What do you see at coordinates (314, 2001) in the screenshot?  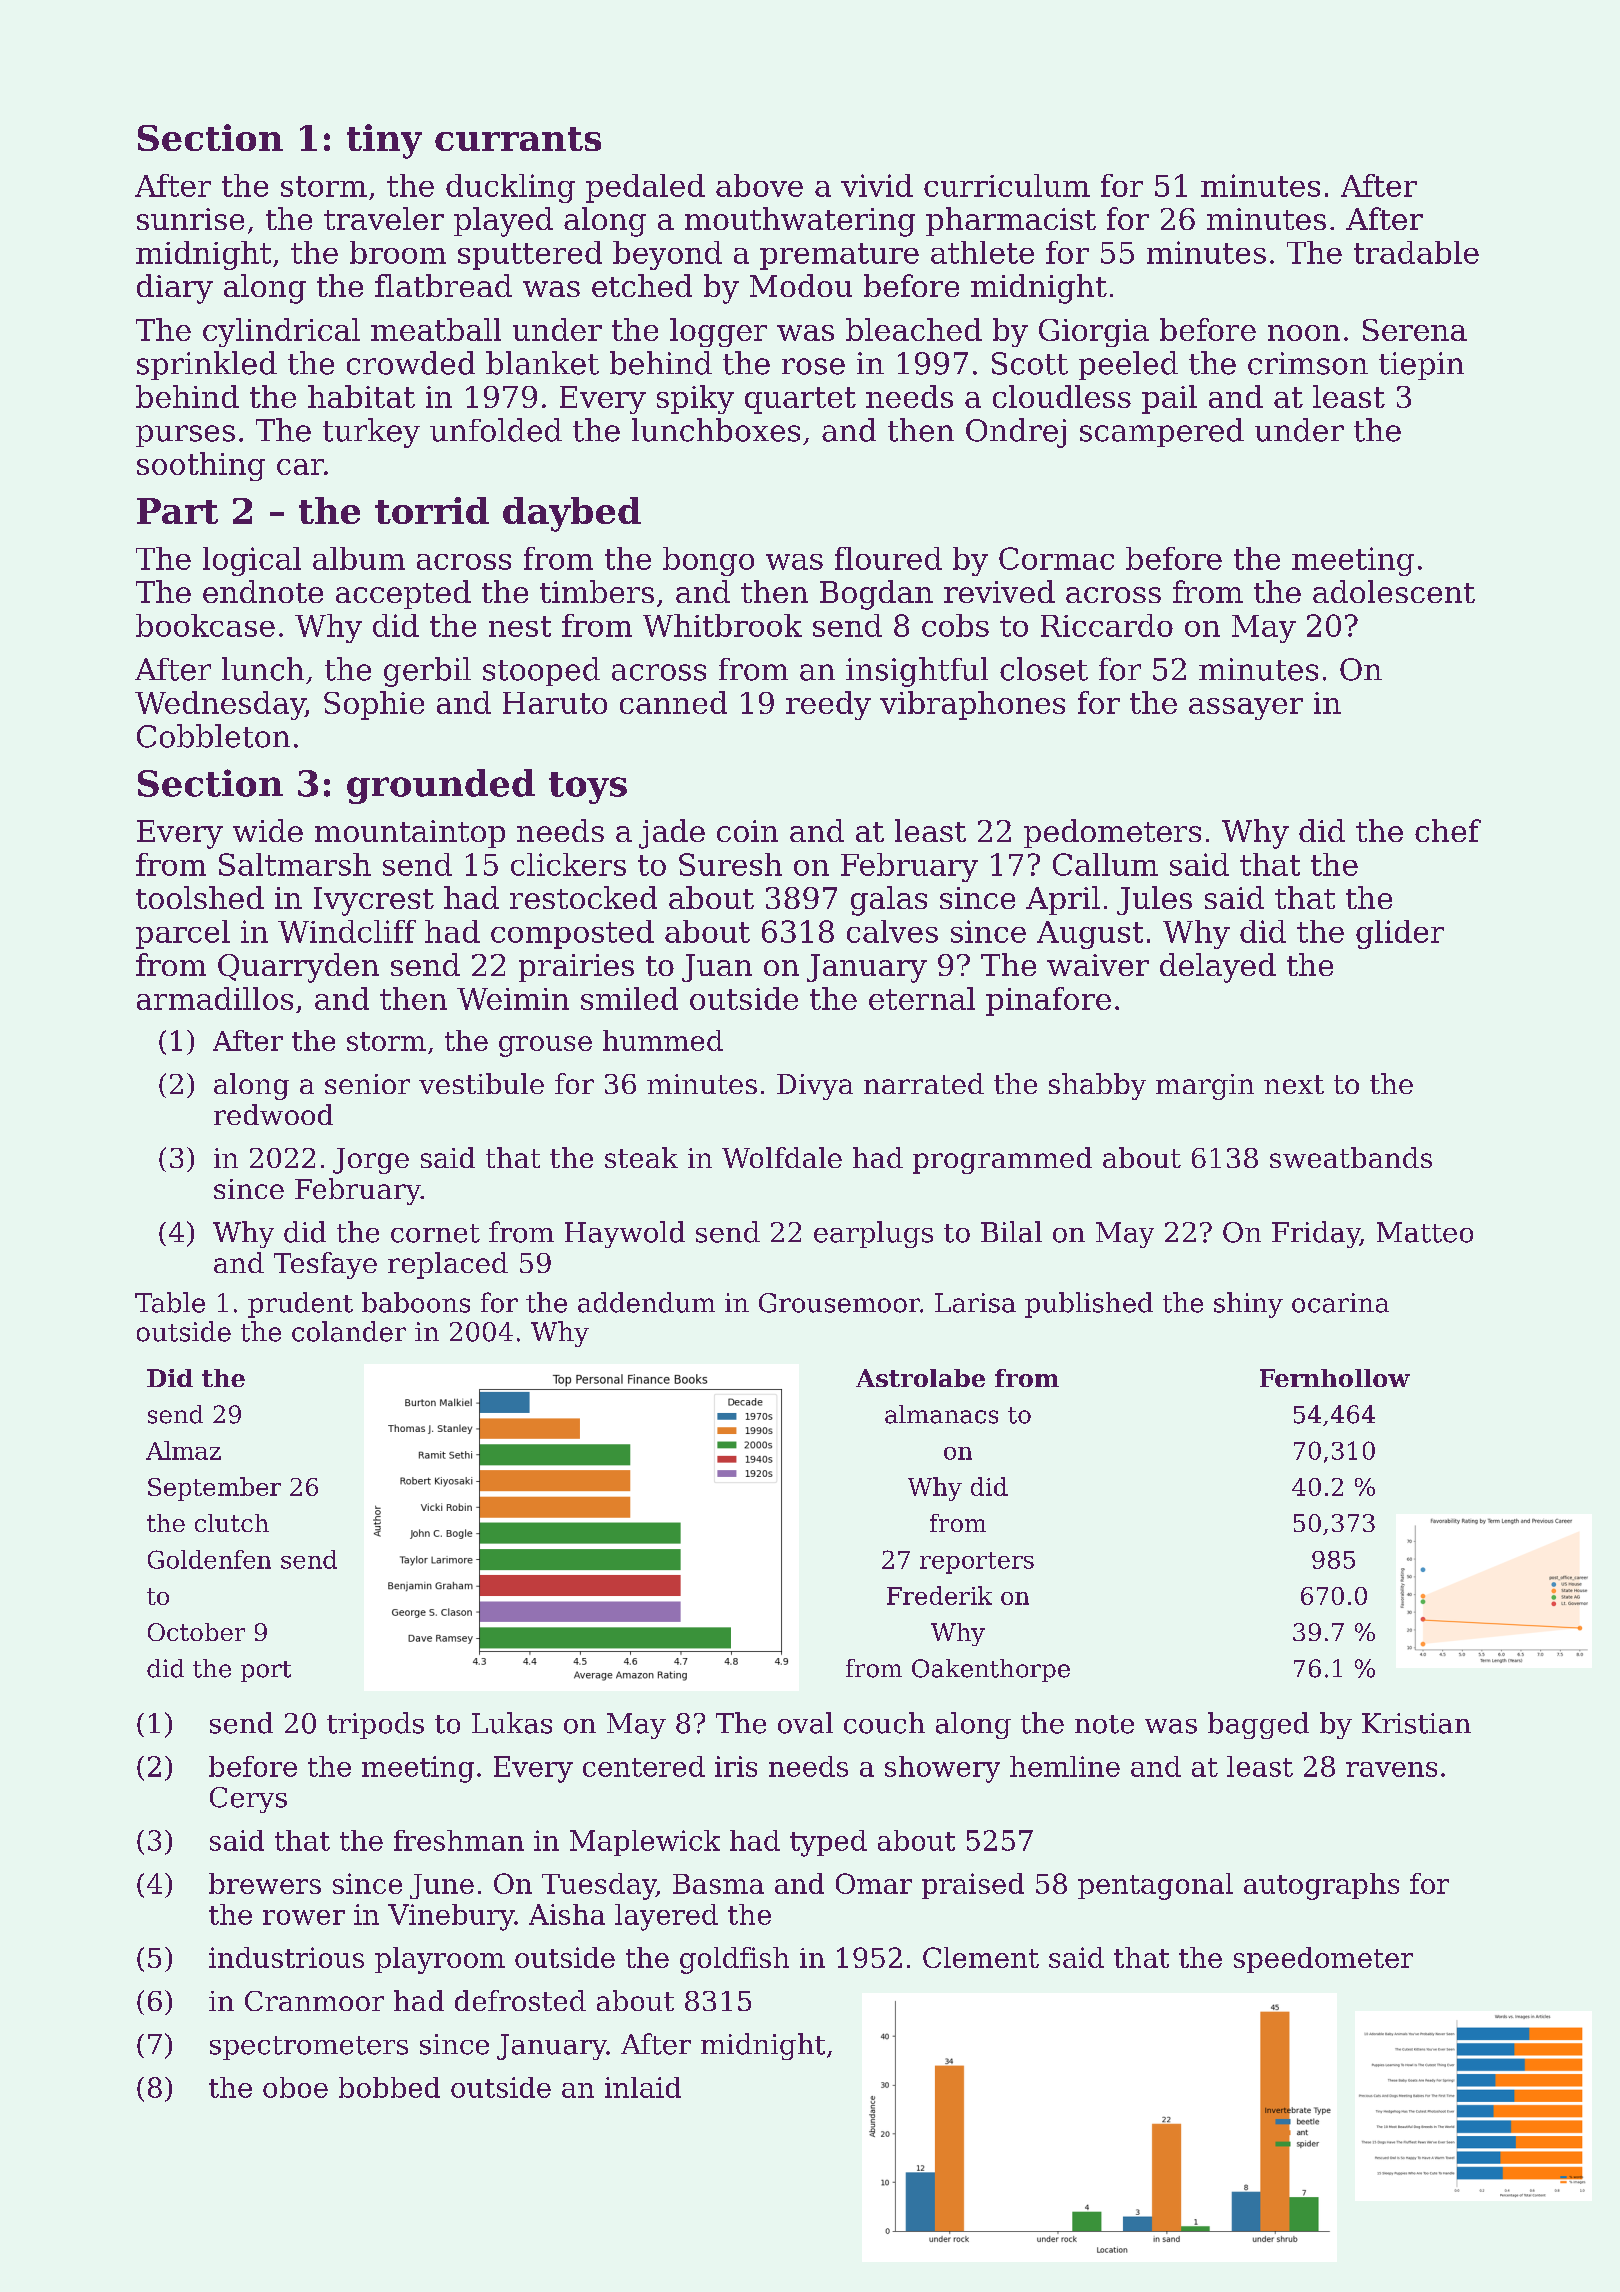 I see `Cranmoor` at bounding box center [314, 2001].
